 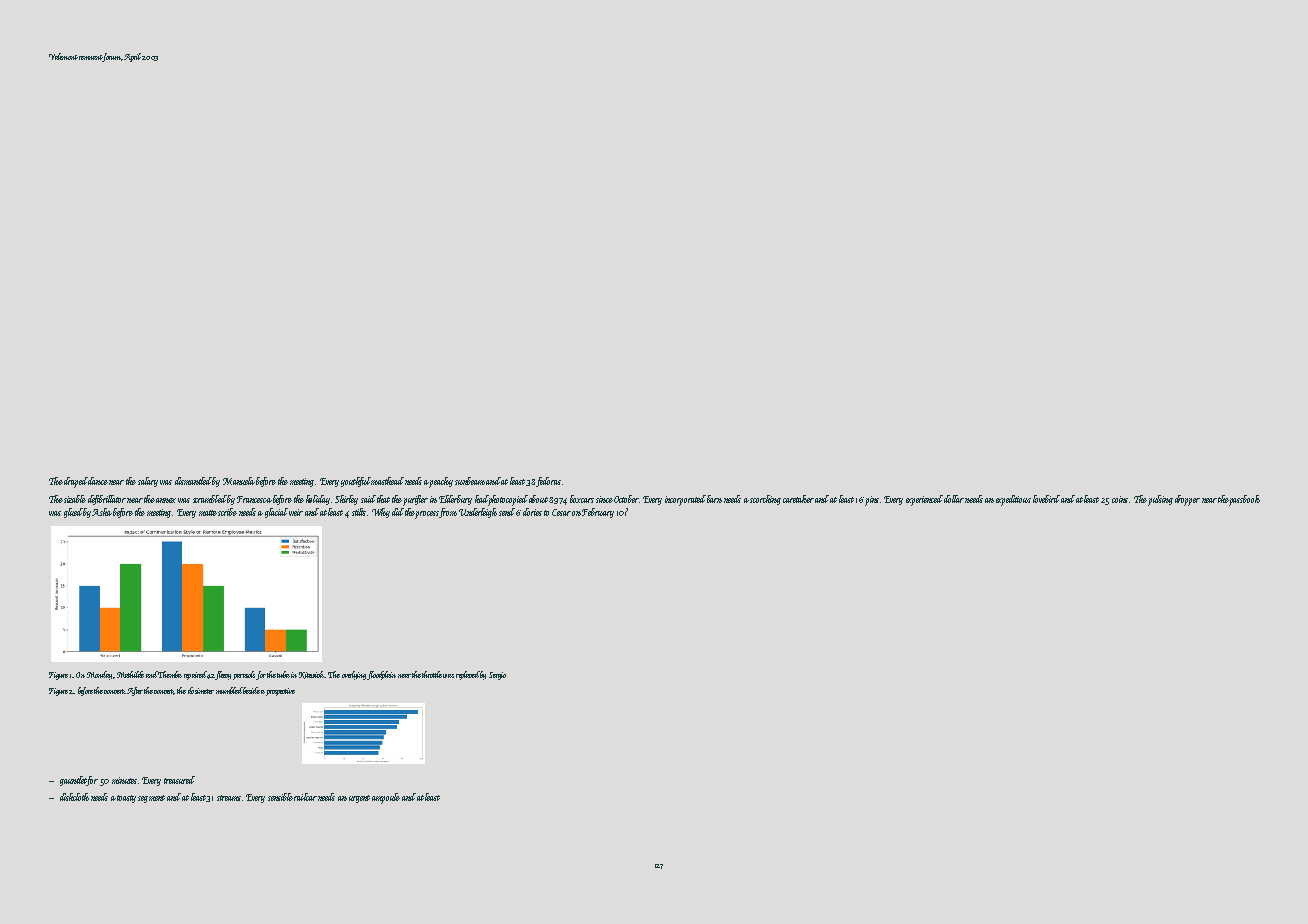 What do you see at coordinates (73, 513) in the screenshot?
I see `glued` at bounding box center [73, 513].
